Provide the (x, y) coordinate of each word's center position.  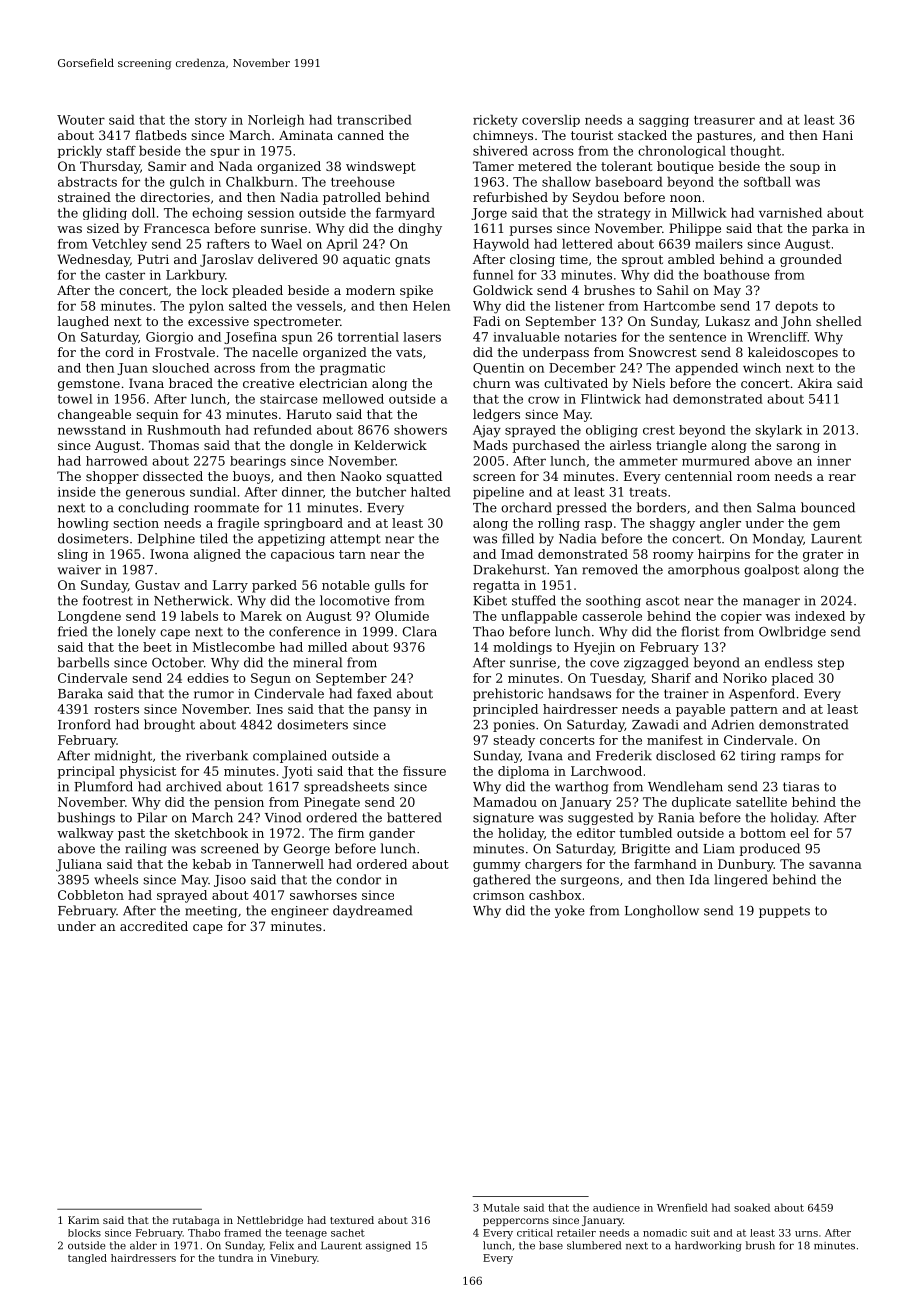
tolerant (627, 166)
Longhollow (662, 911)
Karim (83, 1220)
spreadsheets (346, 787)
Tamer (493, 166)
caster (125, 275)
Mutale (501, 1207)
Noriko (745, 678)
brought (169, 725)
